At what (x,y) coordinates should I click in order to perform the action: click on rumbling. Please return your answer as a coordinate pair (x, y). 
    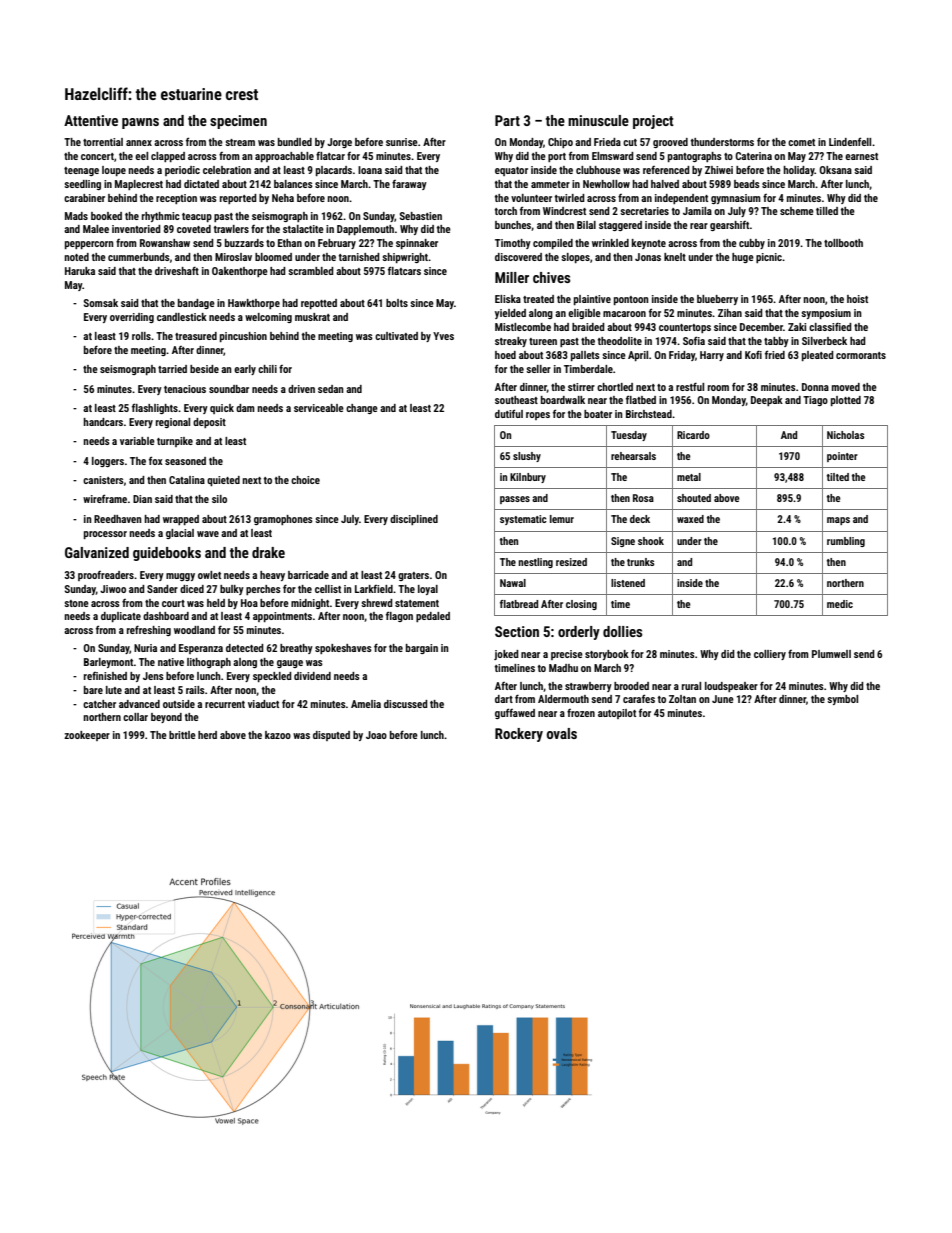
    Looking at the image, I should click on (846, 542).
